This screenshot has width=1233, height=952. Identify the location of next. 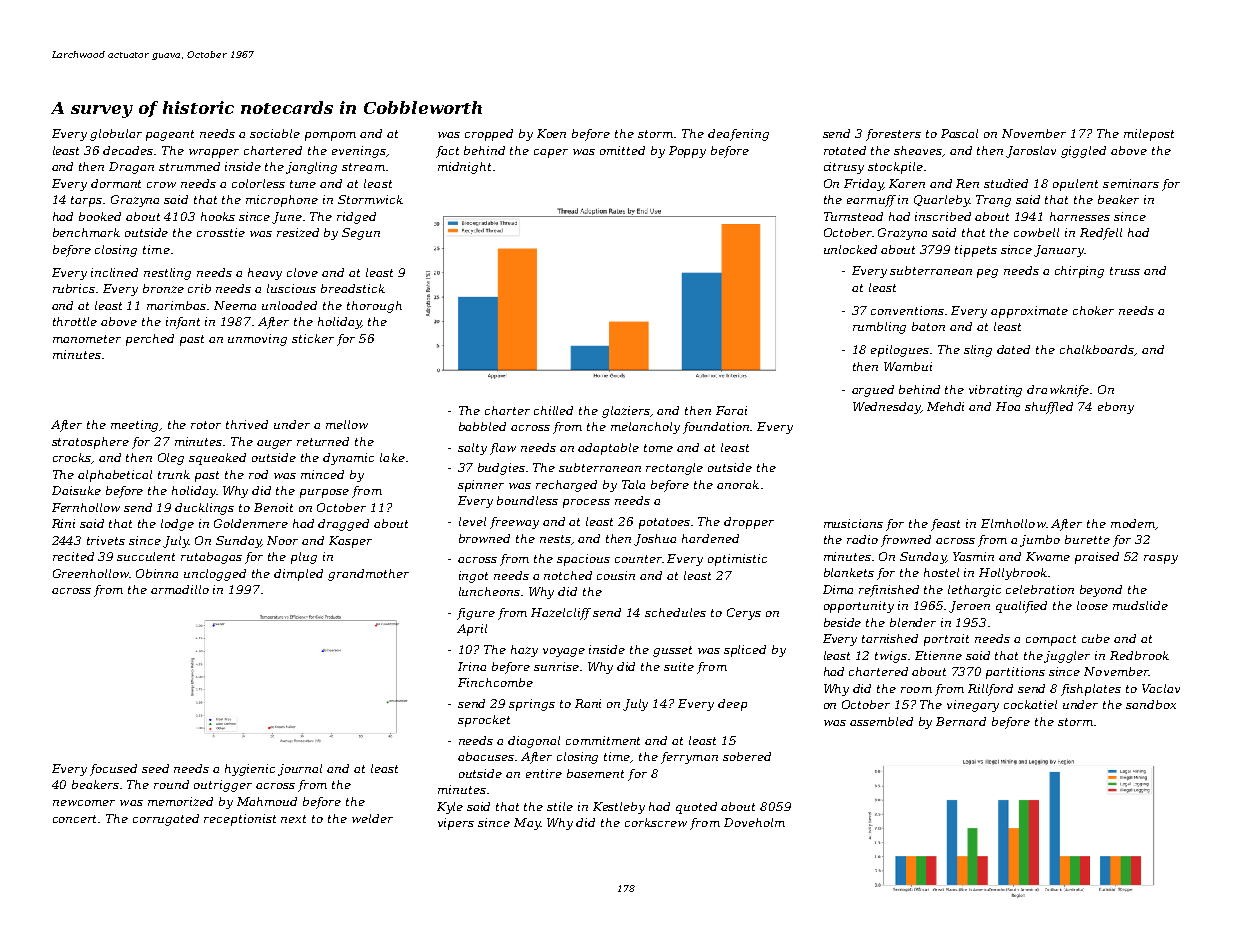
(293, 819).
